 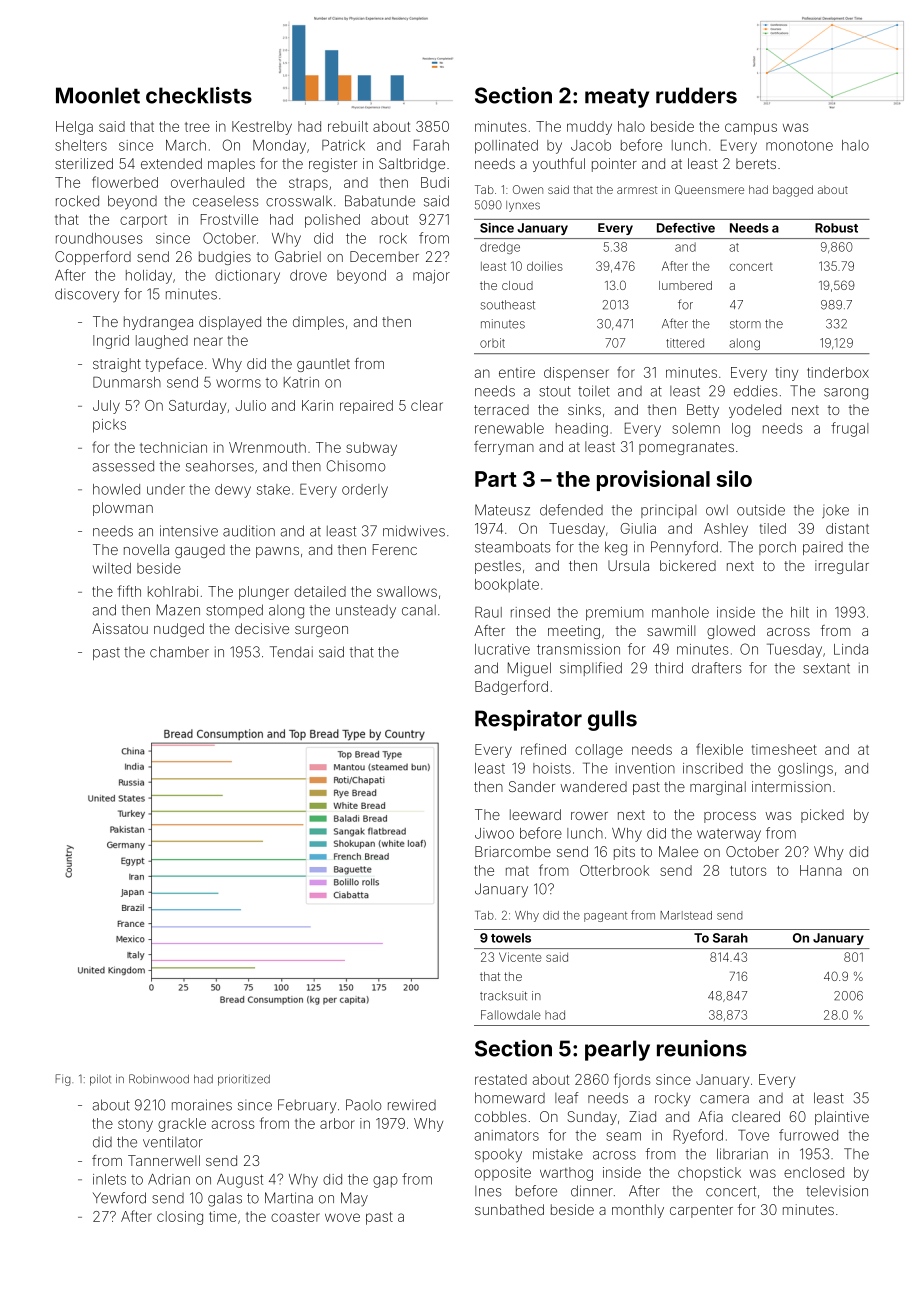 I want to click on rudders, so click(x=696, y=95).
